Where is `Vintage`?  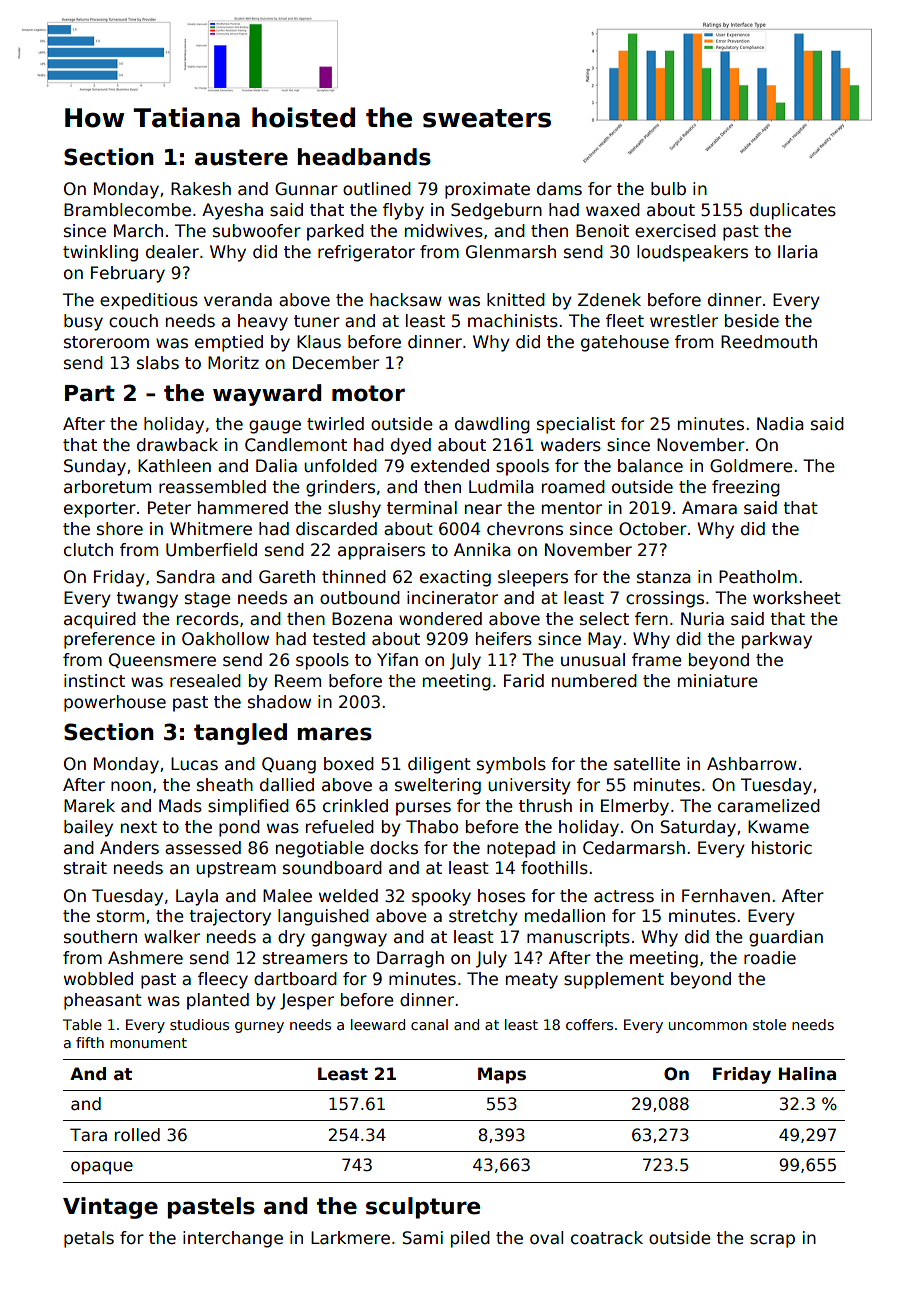 Vintage is located at coordinates (110, 1208).
